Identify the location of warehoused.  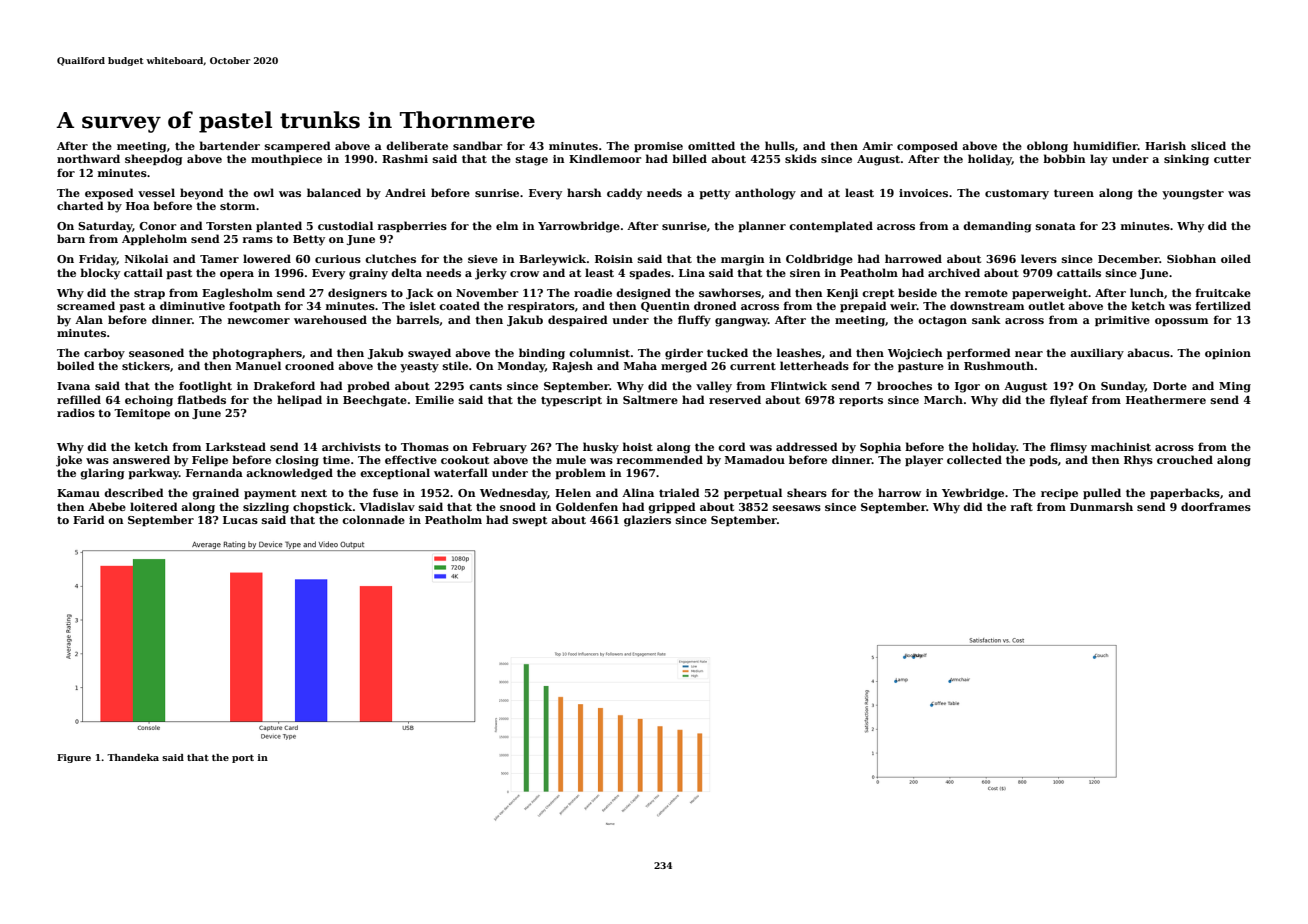
(330, 319).
